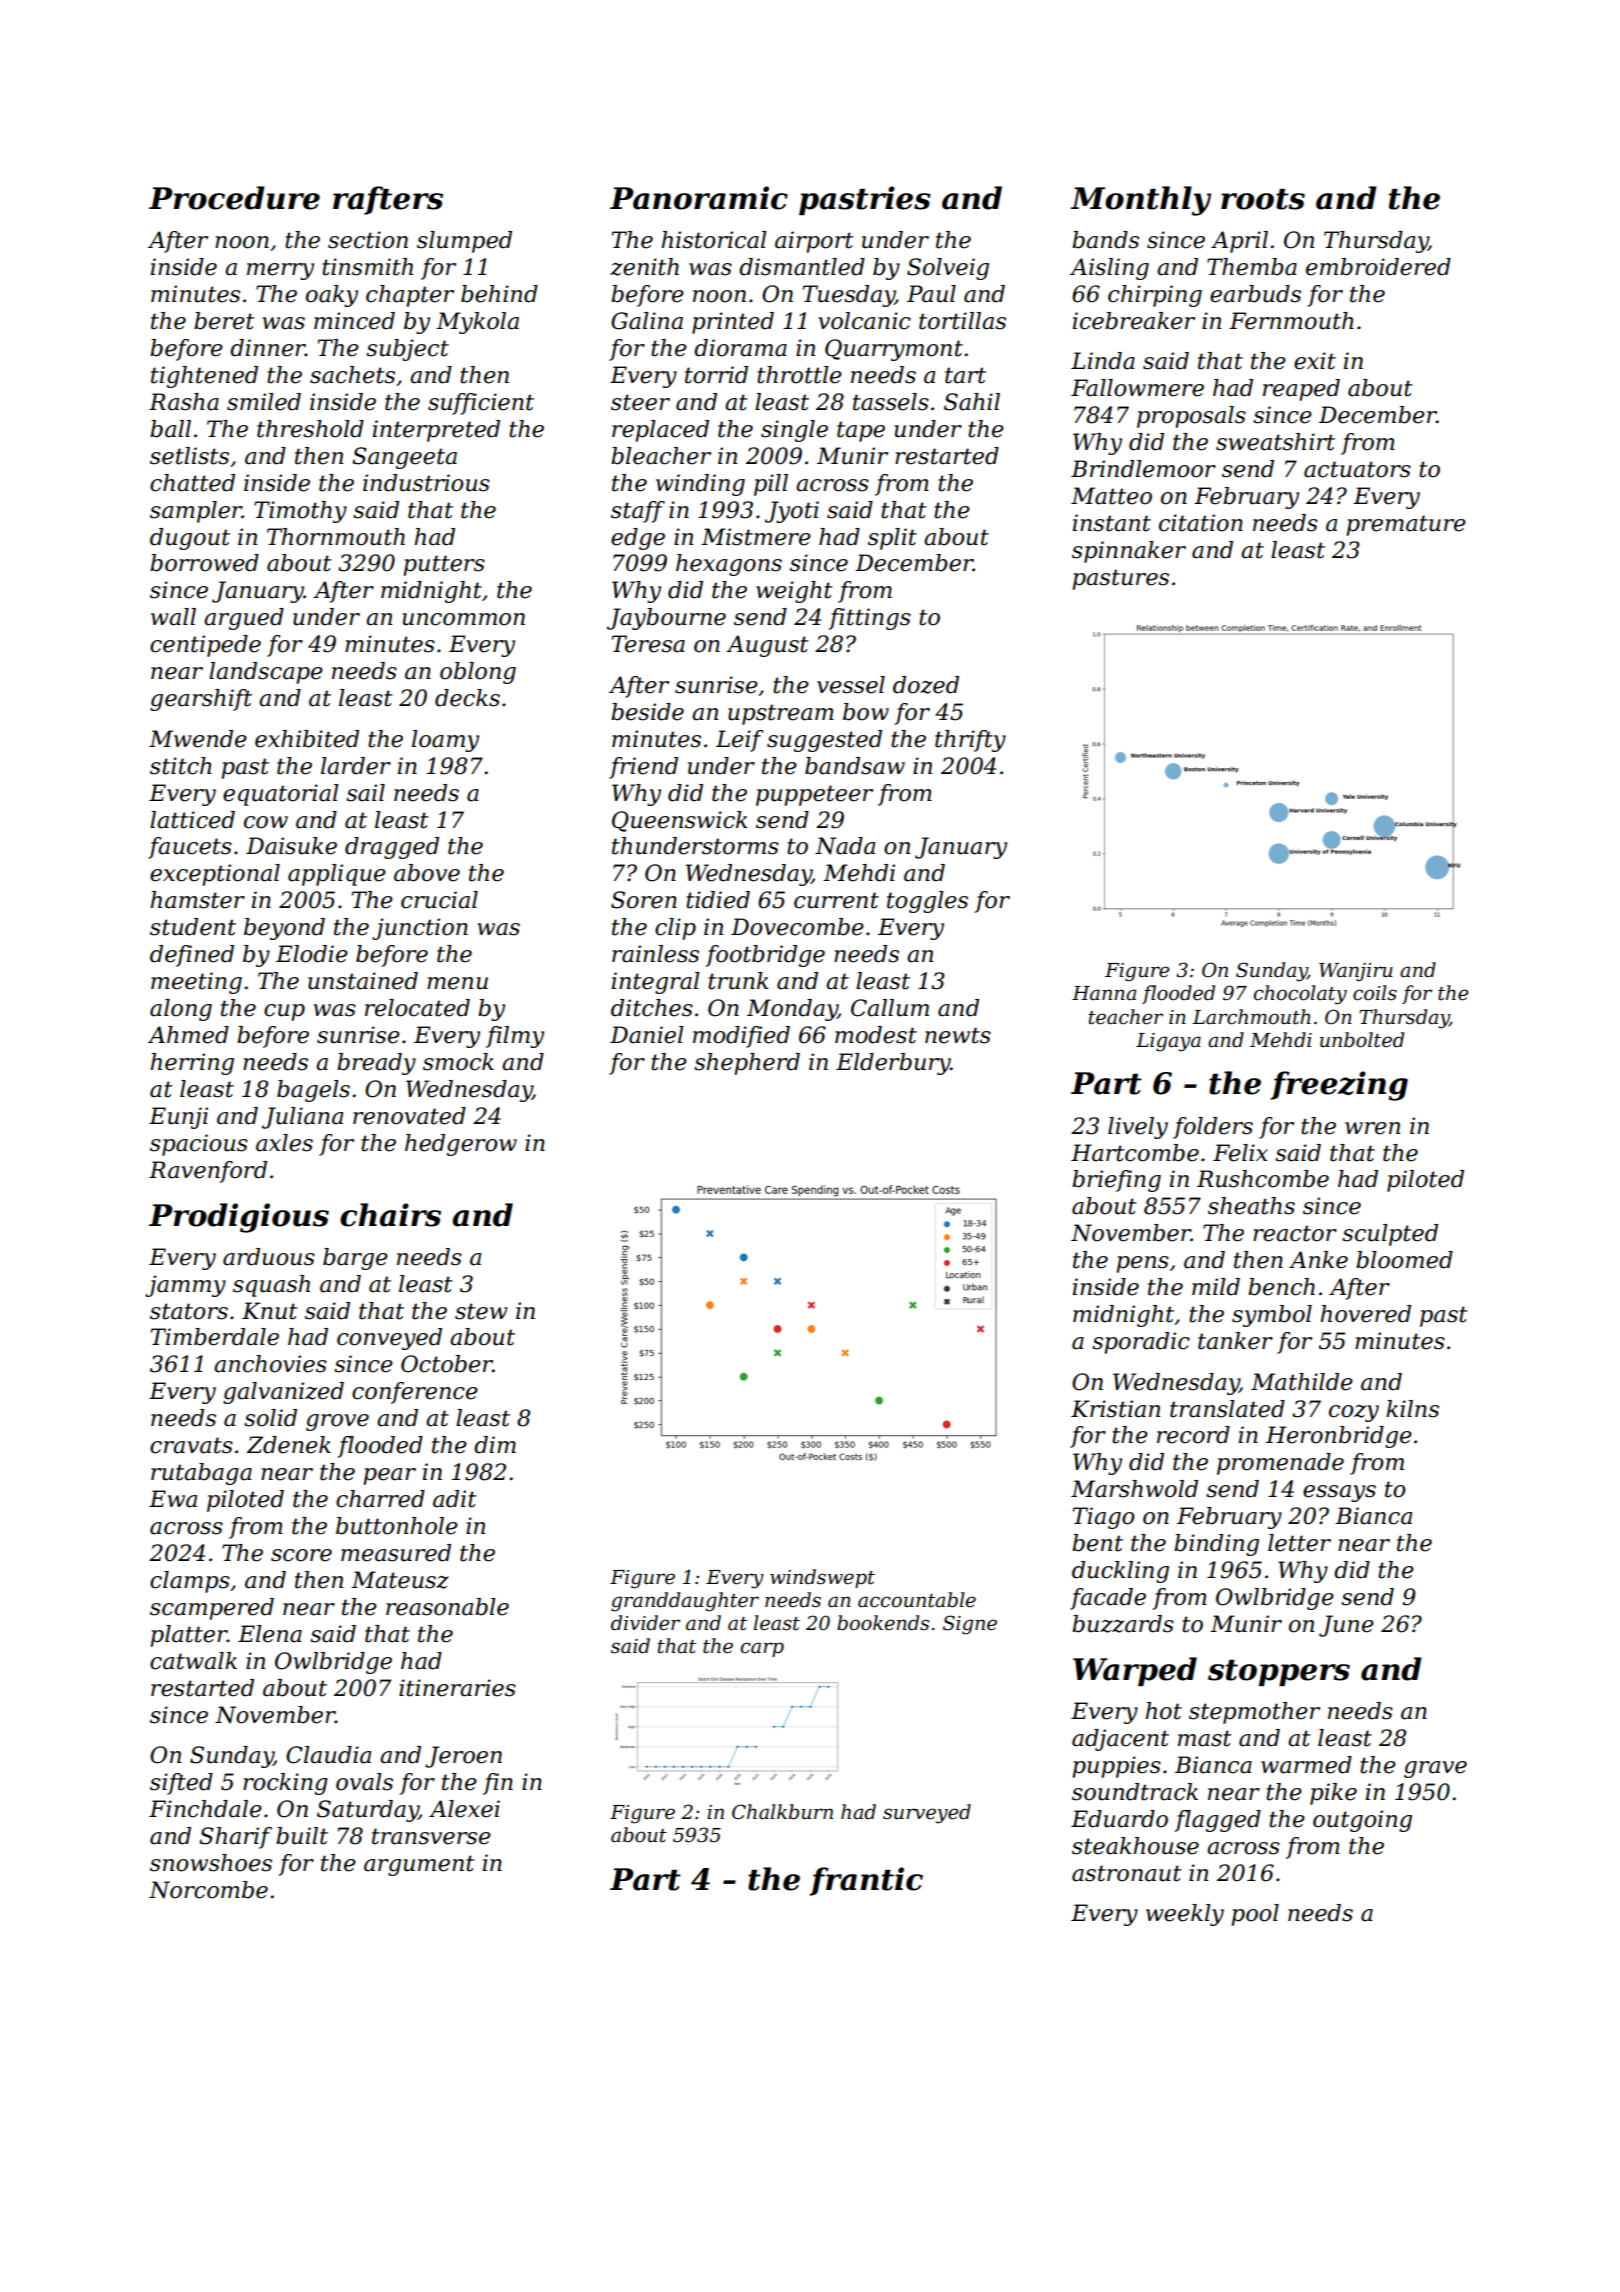  Describe the element at coordinates (1141, 201) in the page. I see `Monthly` at that location.
